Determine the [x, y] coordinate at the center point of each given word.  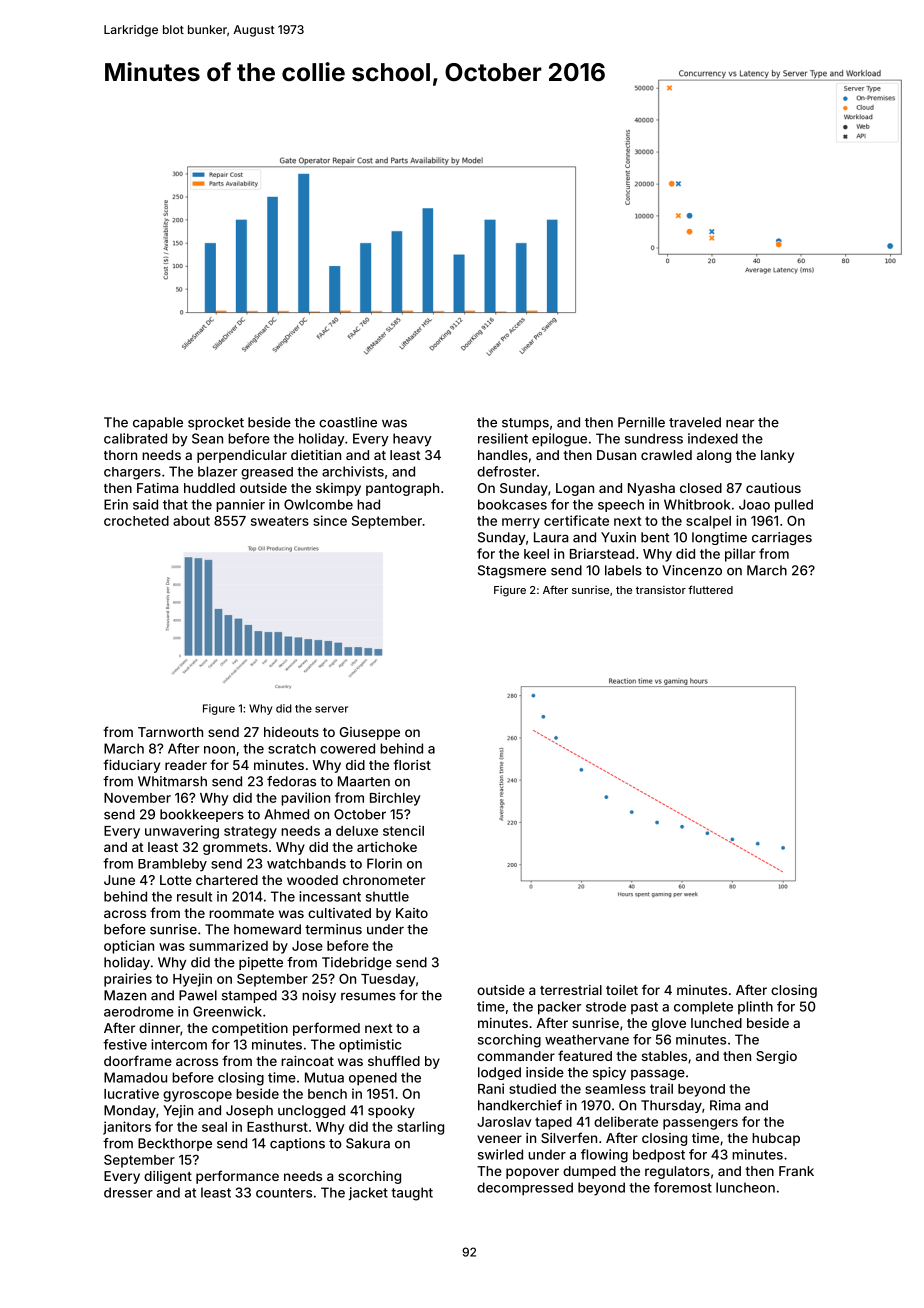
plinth [755, 1007]
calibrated [135, 438]
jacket [368, 1193]
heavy [412, 440]
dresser [128, 1192]
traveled [695, 422]
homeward [267, 929]
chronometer [384, 880]
